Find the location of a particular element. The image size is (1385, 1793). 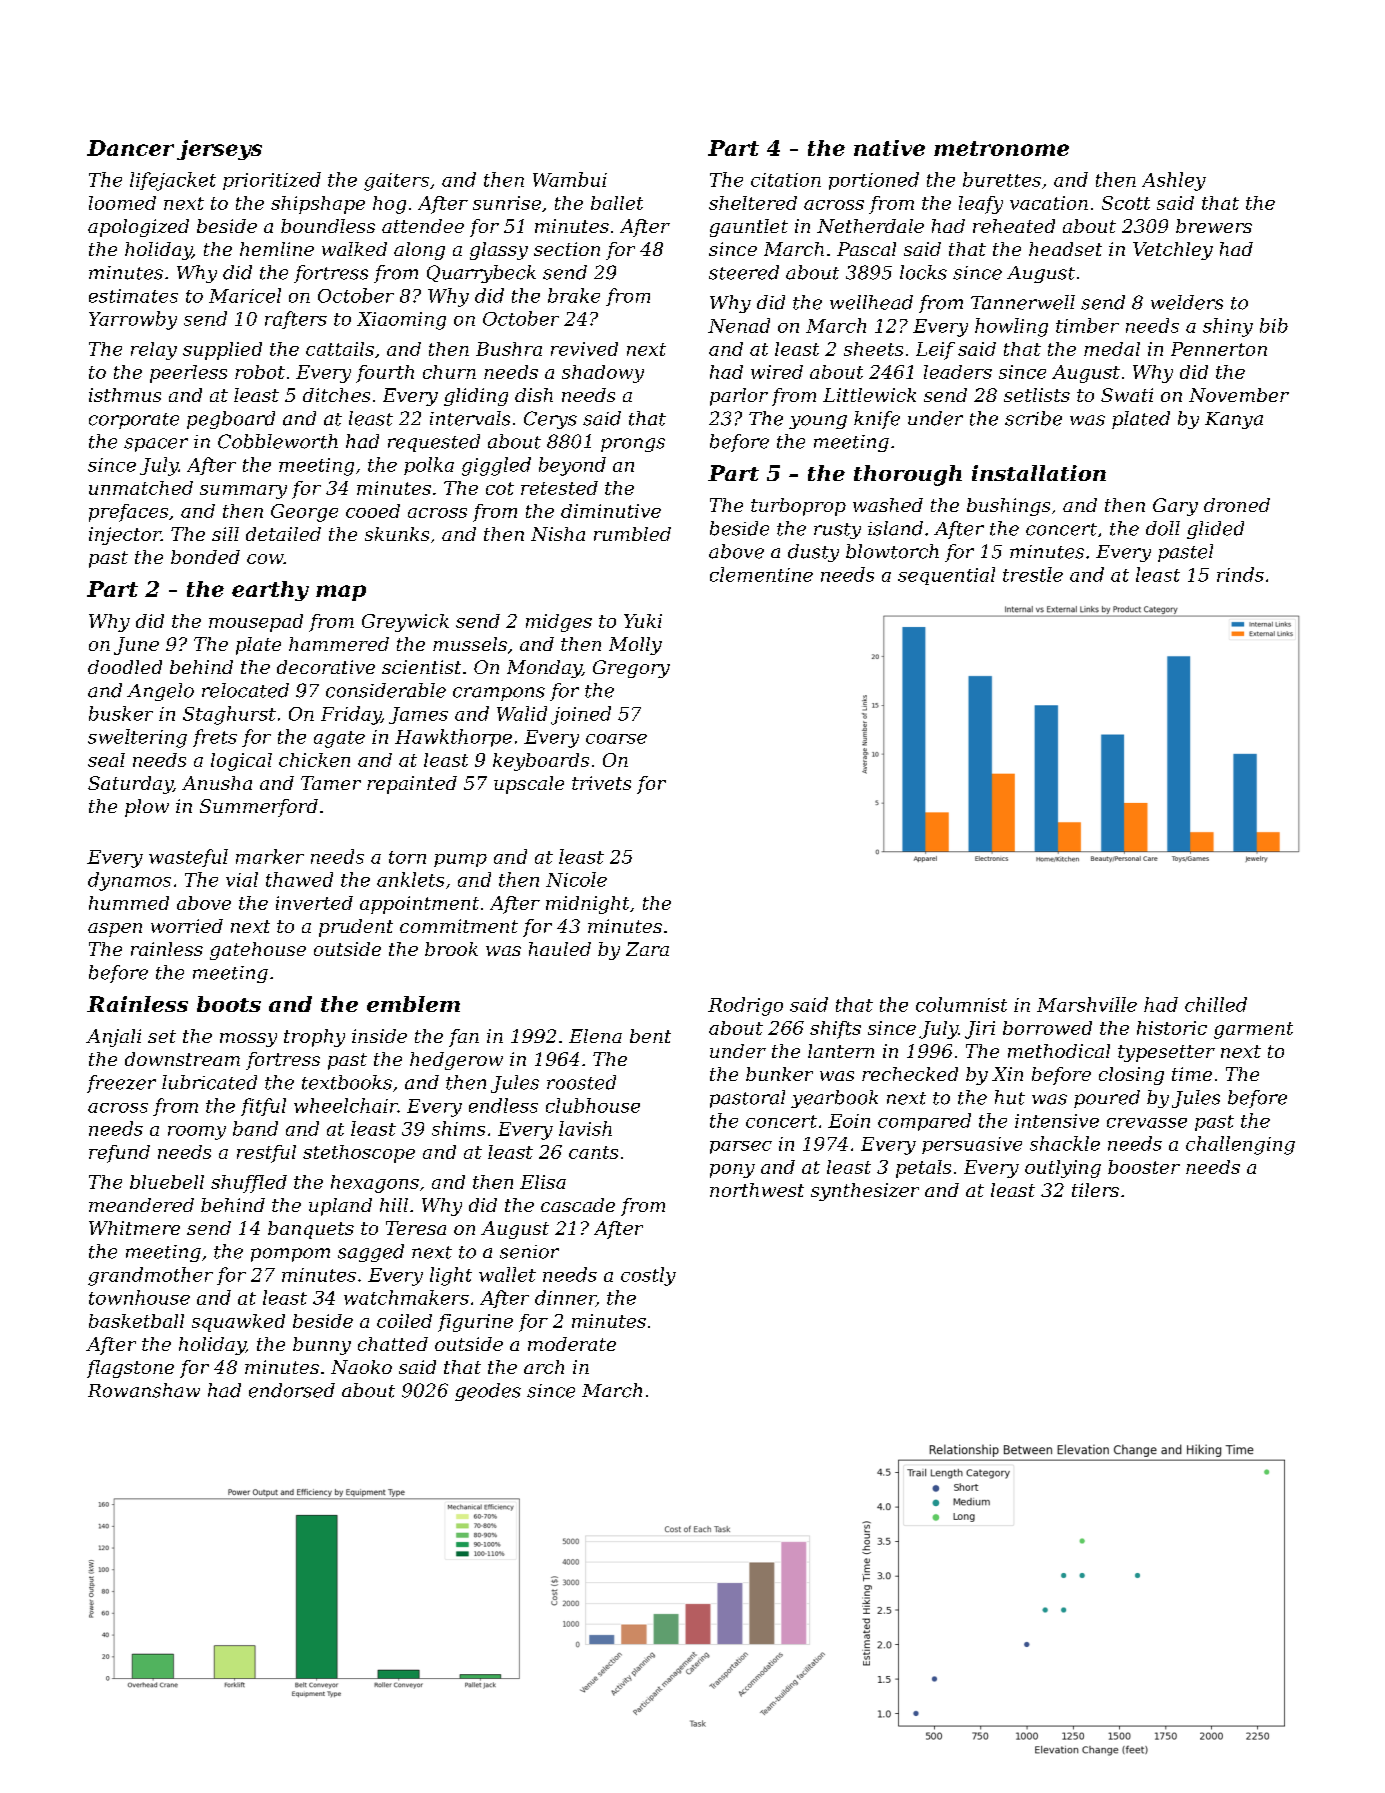

garment is located at coordinates (1253, 1030).
